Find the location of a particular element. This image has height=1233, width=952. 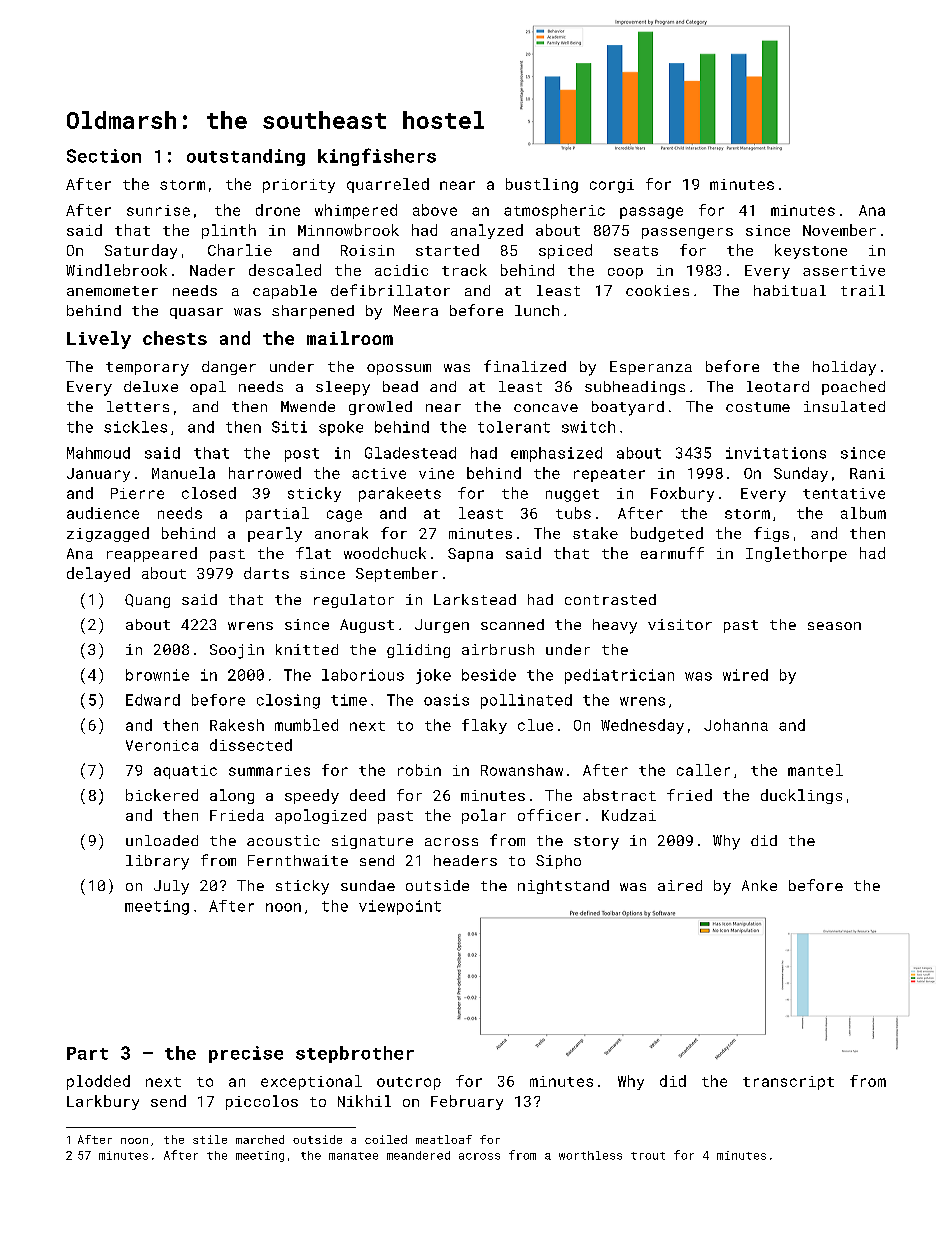

Sapna is located at coordinates (470, 555).
